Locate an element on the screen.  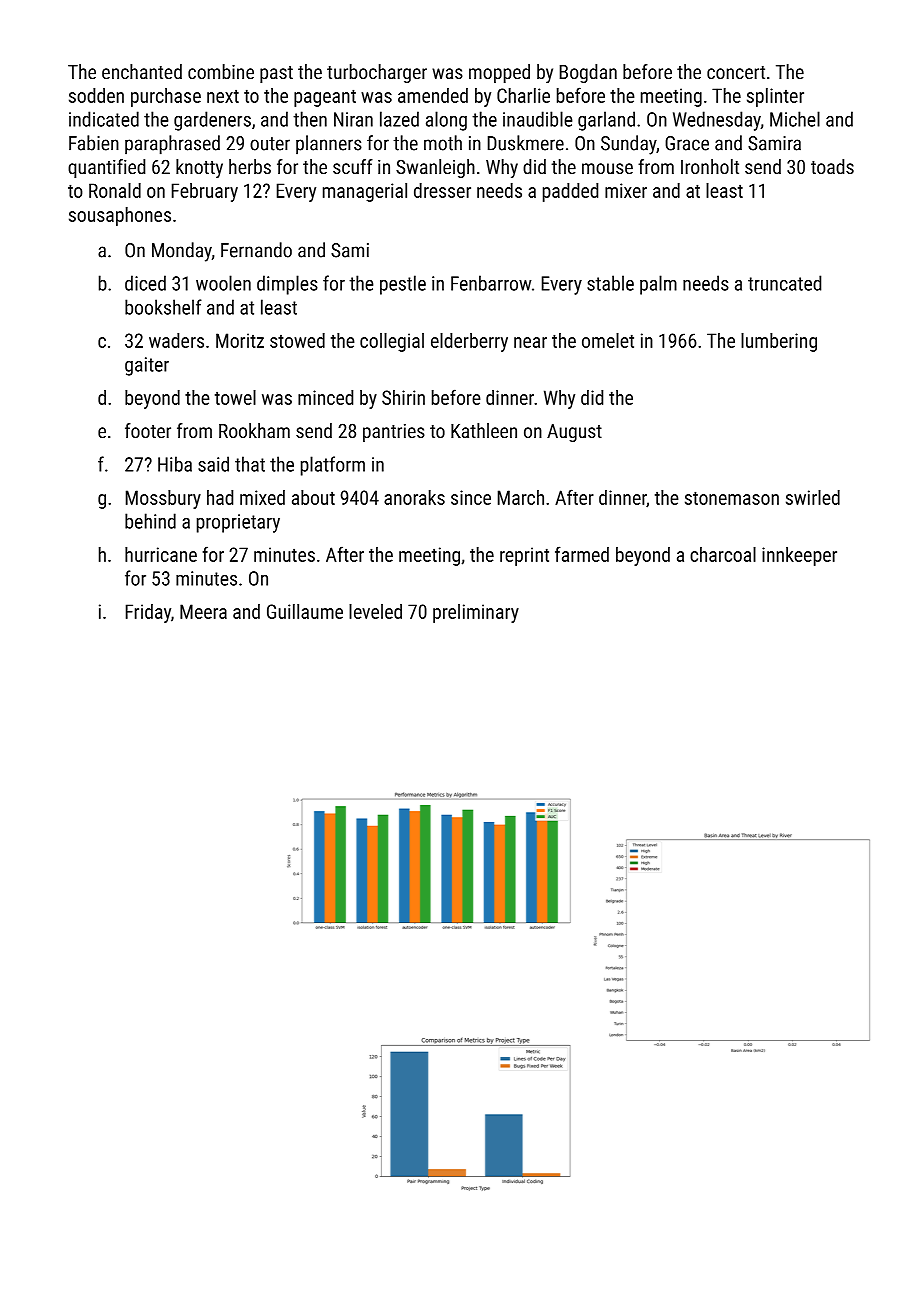
Swanleigh is located at coordinates (435, 168).
